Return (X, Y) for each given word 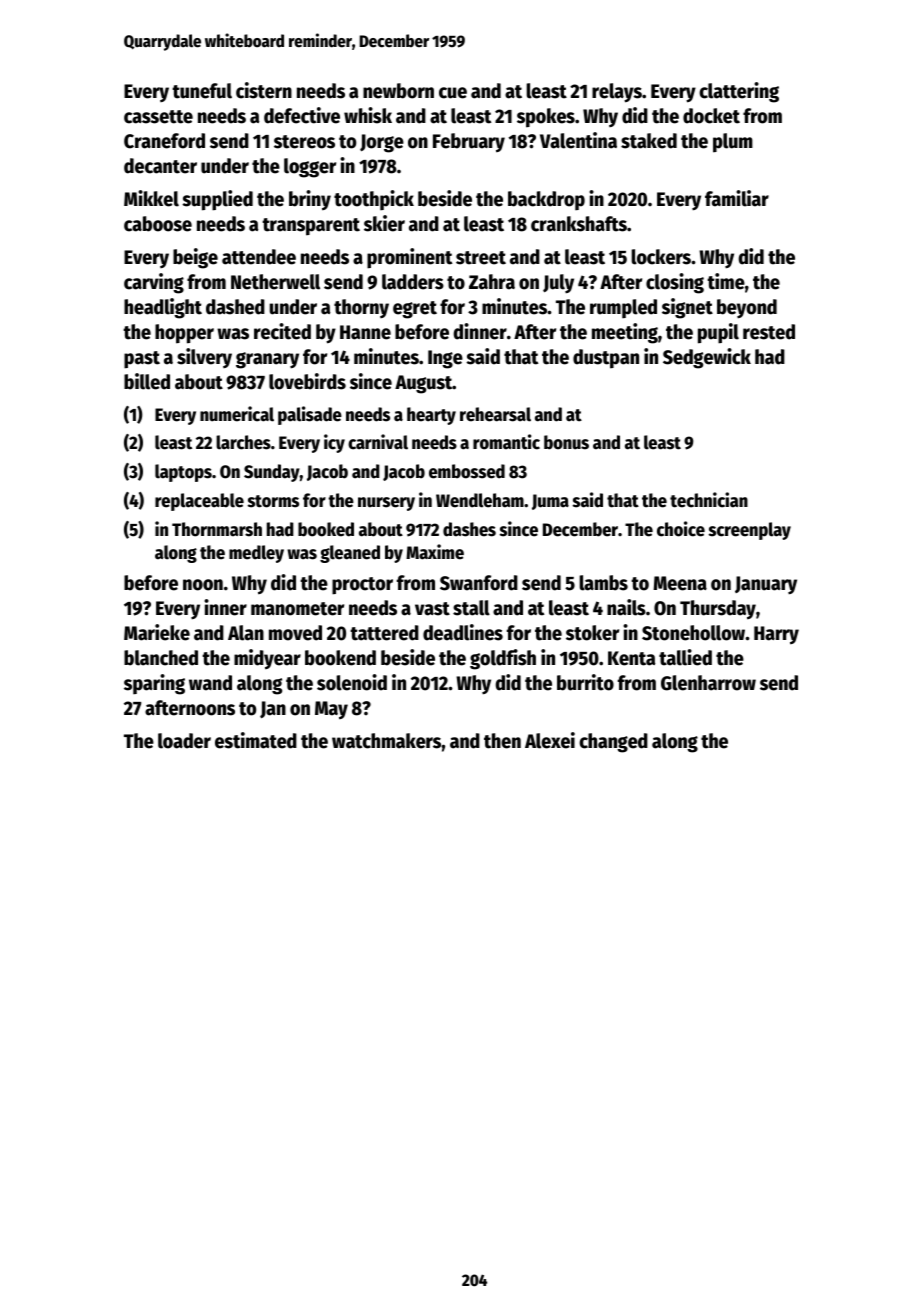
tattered (384, 633)
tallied (685, 657)
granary (267, 360)
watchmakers (387, 741)
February (469, 143)
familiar (737, 198)
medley (256, 554)
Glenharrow (708, 683)
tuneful (202, 91)
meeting (625, 333)
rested (769, 332)
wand (210, 683)
